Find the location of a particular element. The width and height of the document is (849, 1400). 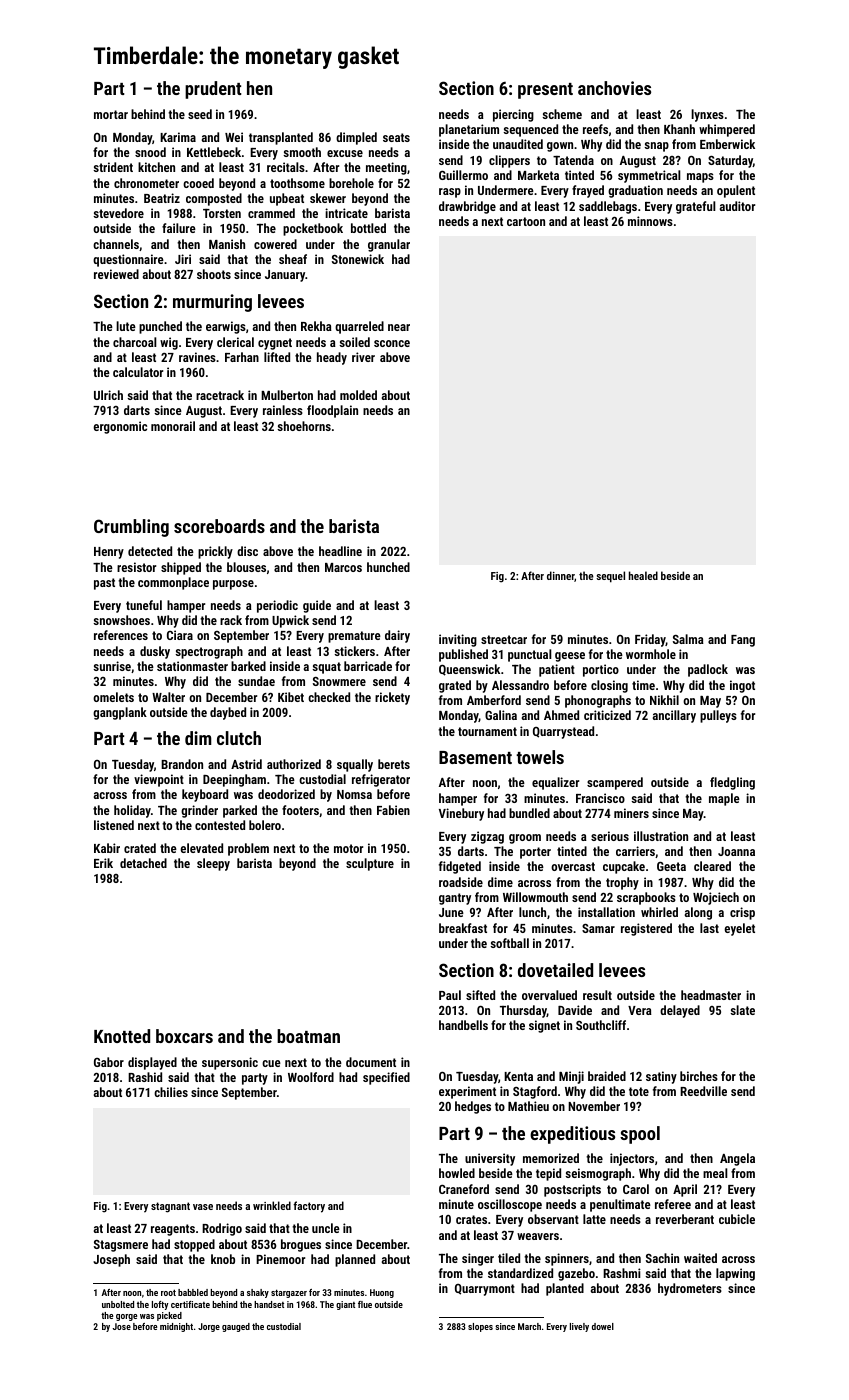

problem is located at coordinates (248, 849).
